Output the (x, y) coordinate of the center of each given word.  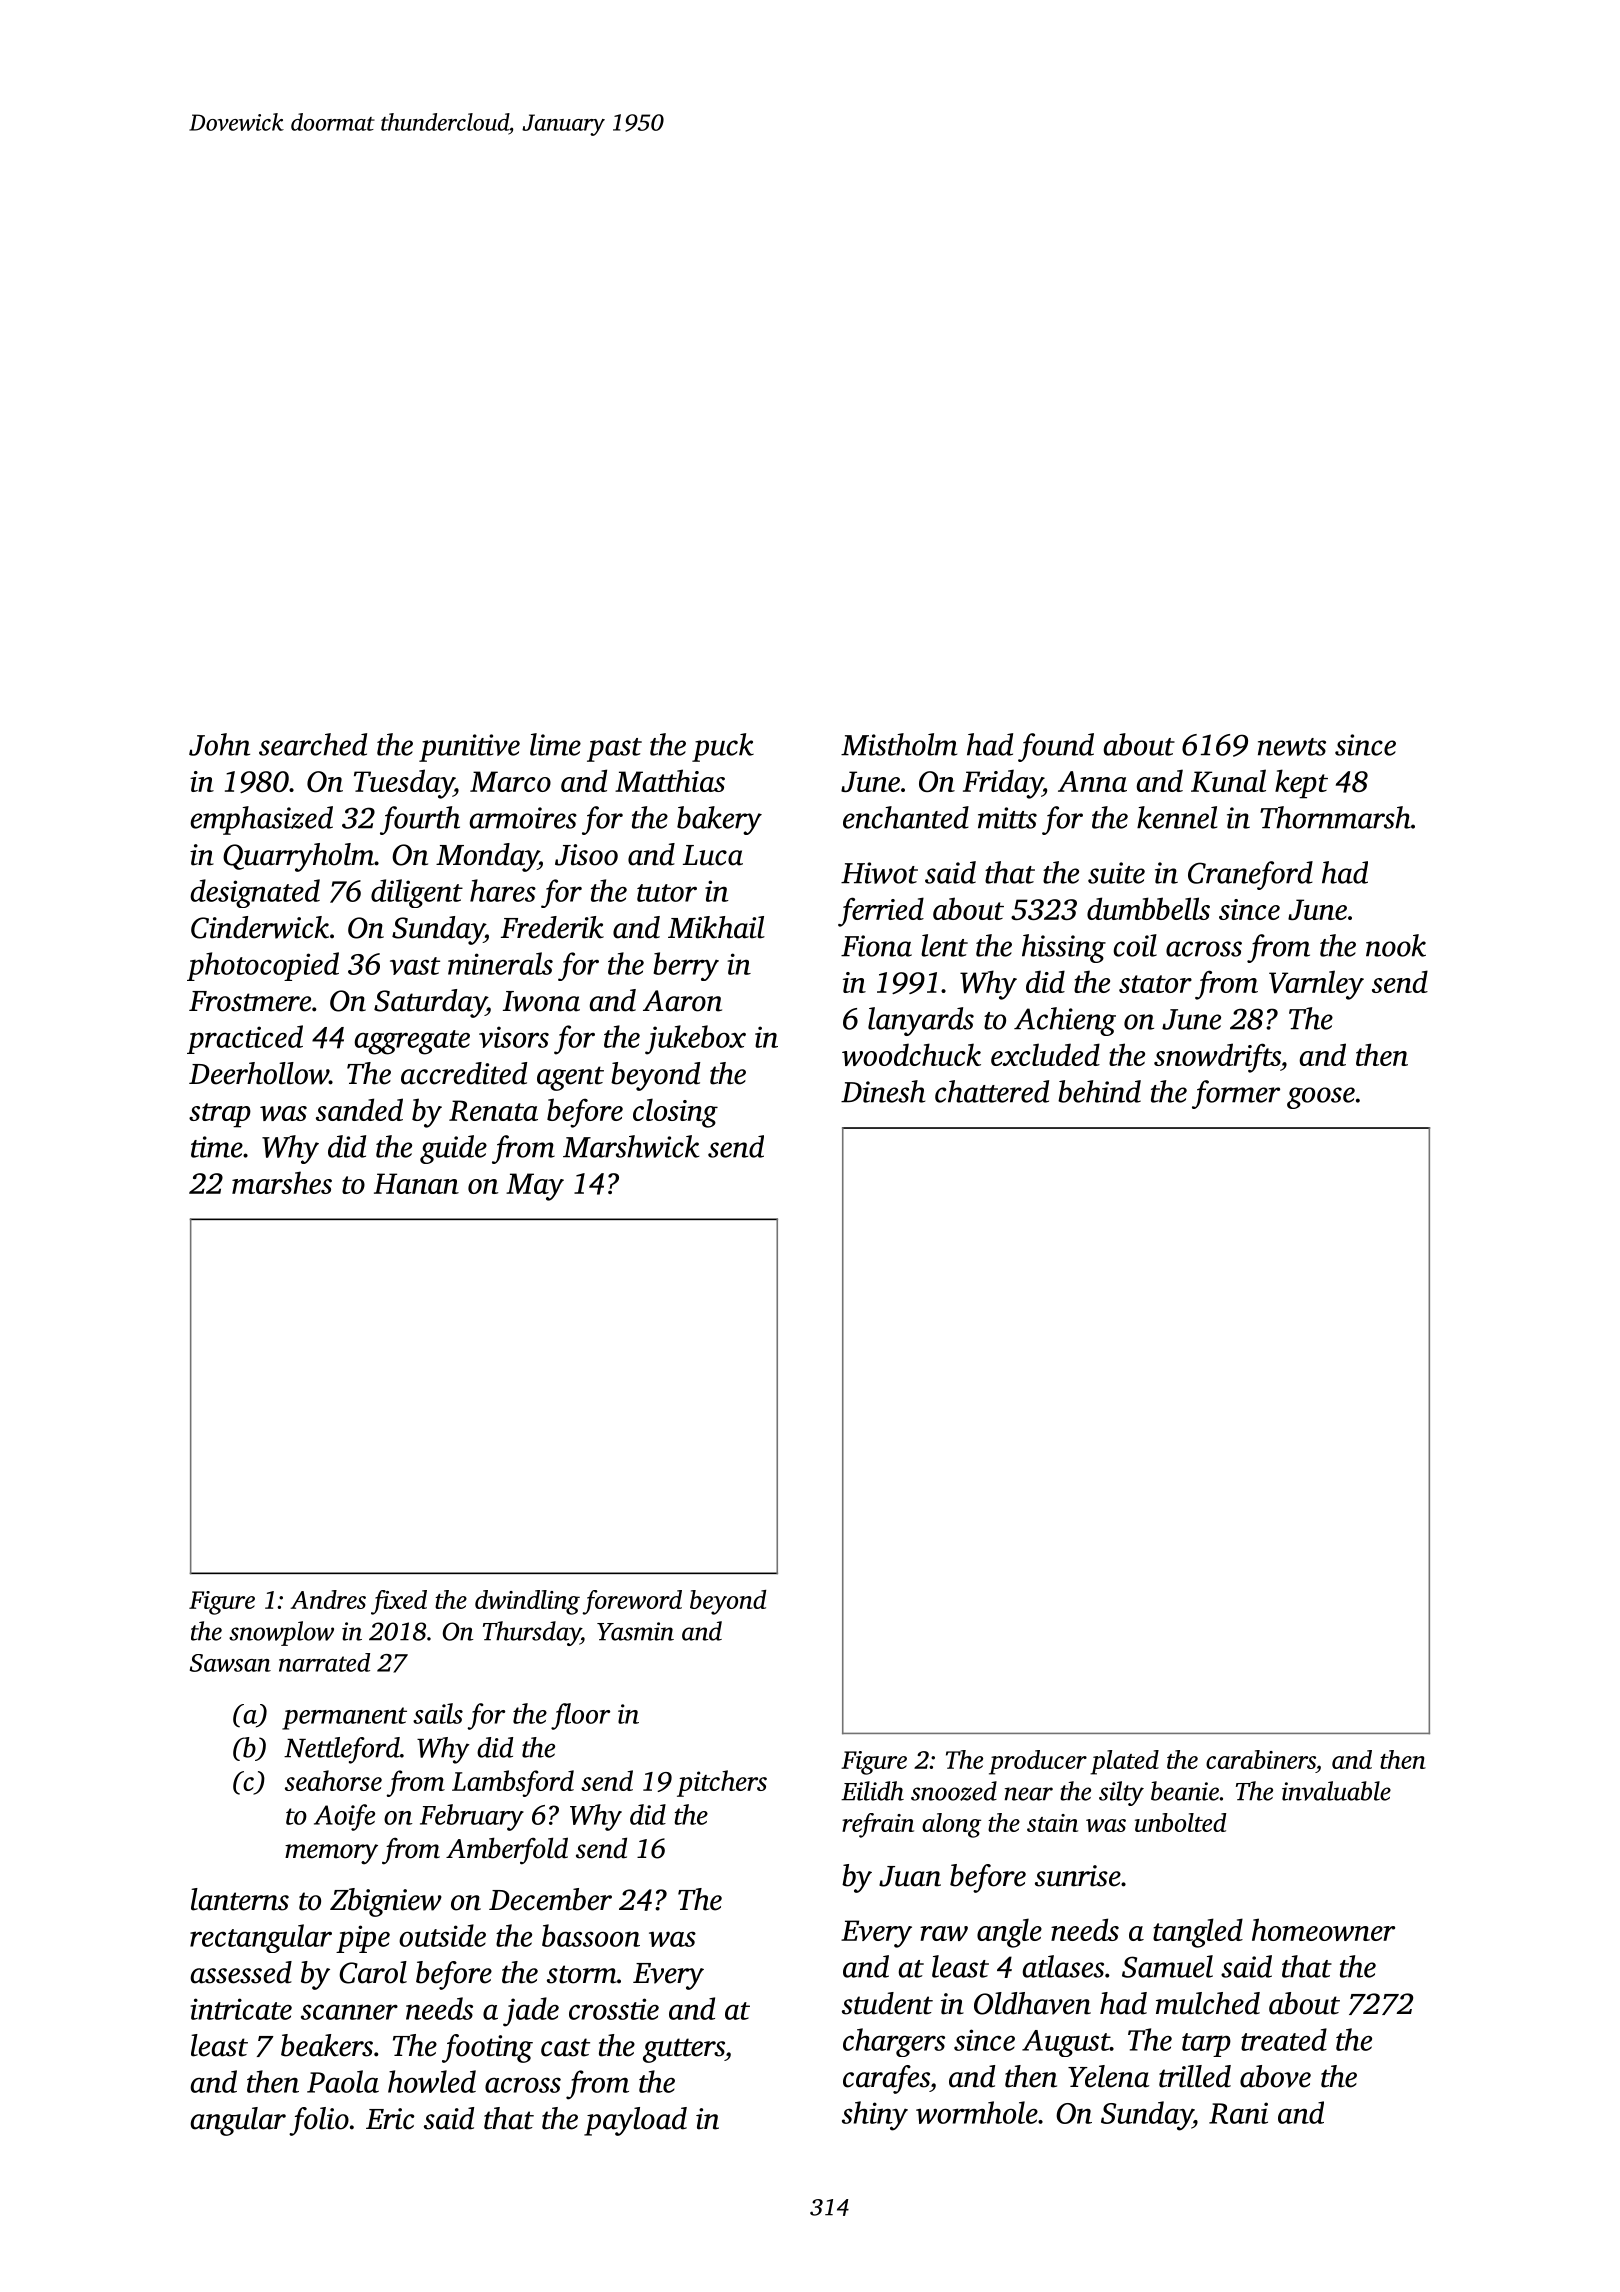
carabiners (1261, 1759)
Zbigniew (386, 1902)
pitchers (722, 1783)
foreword (632, 1602)
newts (1292, 747)
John (219, 744)
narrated (324, 1662)
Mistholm (899, 744)
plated (1124, 1762)
